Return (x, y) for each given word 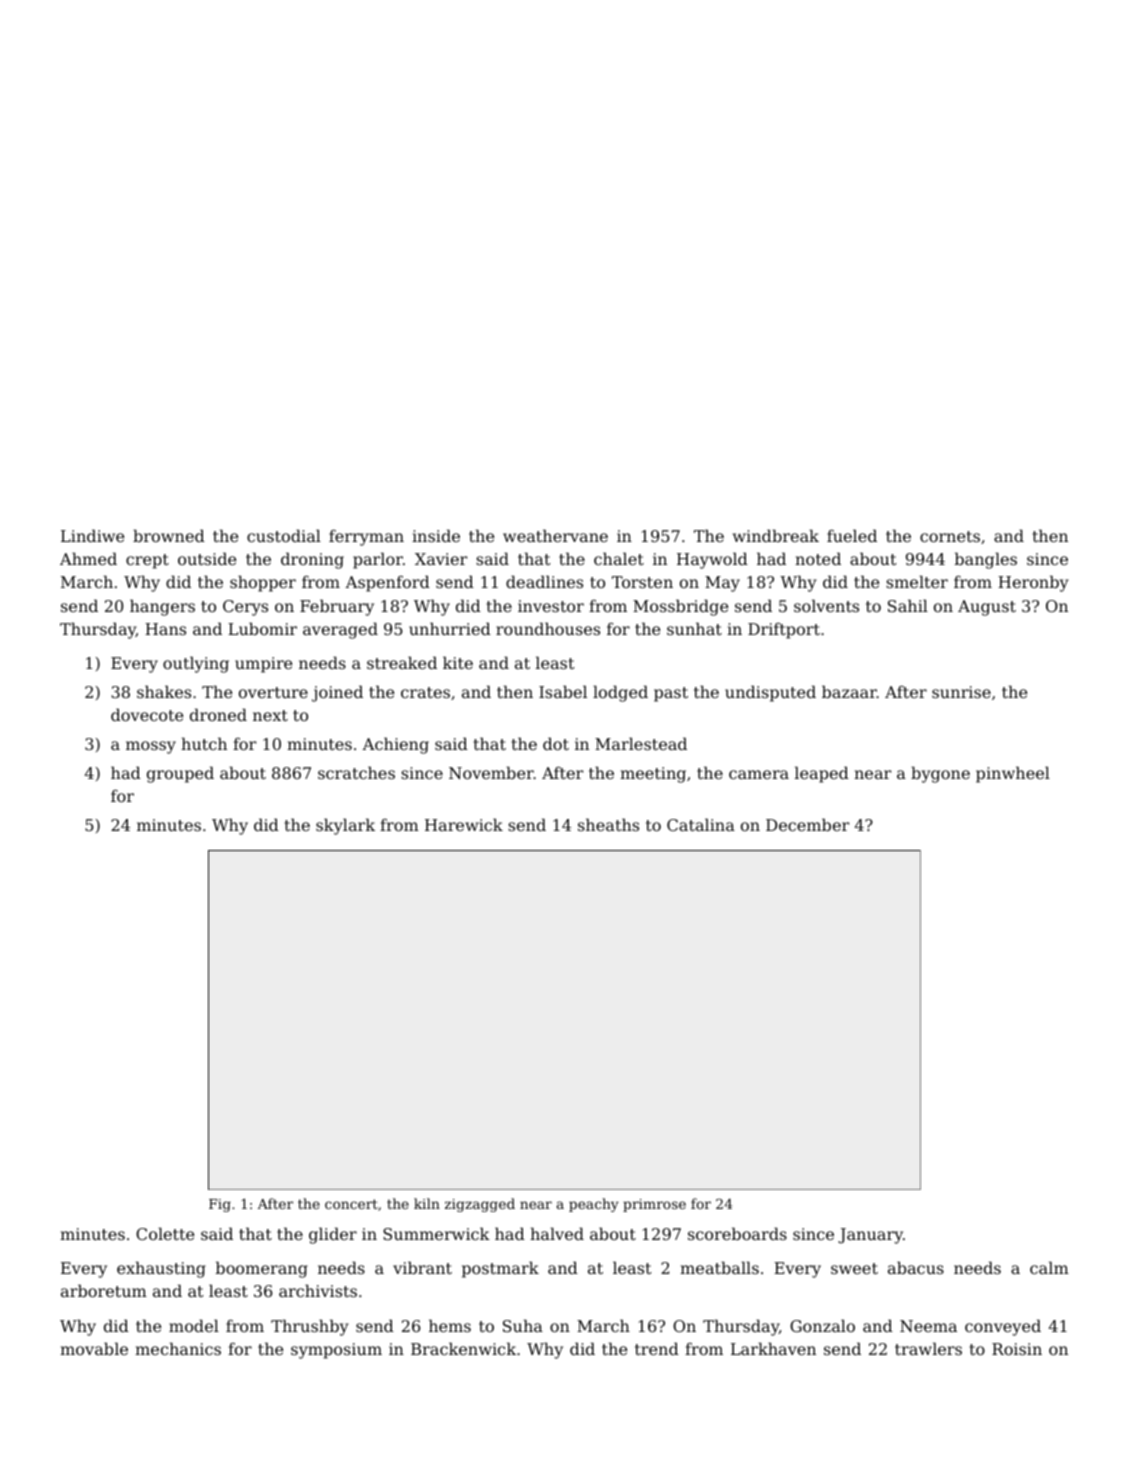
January (870, 1236)
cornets (950, 536)
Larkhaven (773, 1348)
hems (450, 1325)
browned (169, 535)
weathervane (555, 535)
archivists (318, 1290)
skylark (345, 826)
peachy (594, 1205)
